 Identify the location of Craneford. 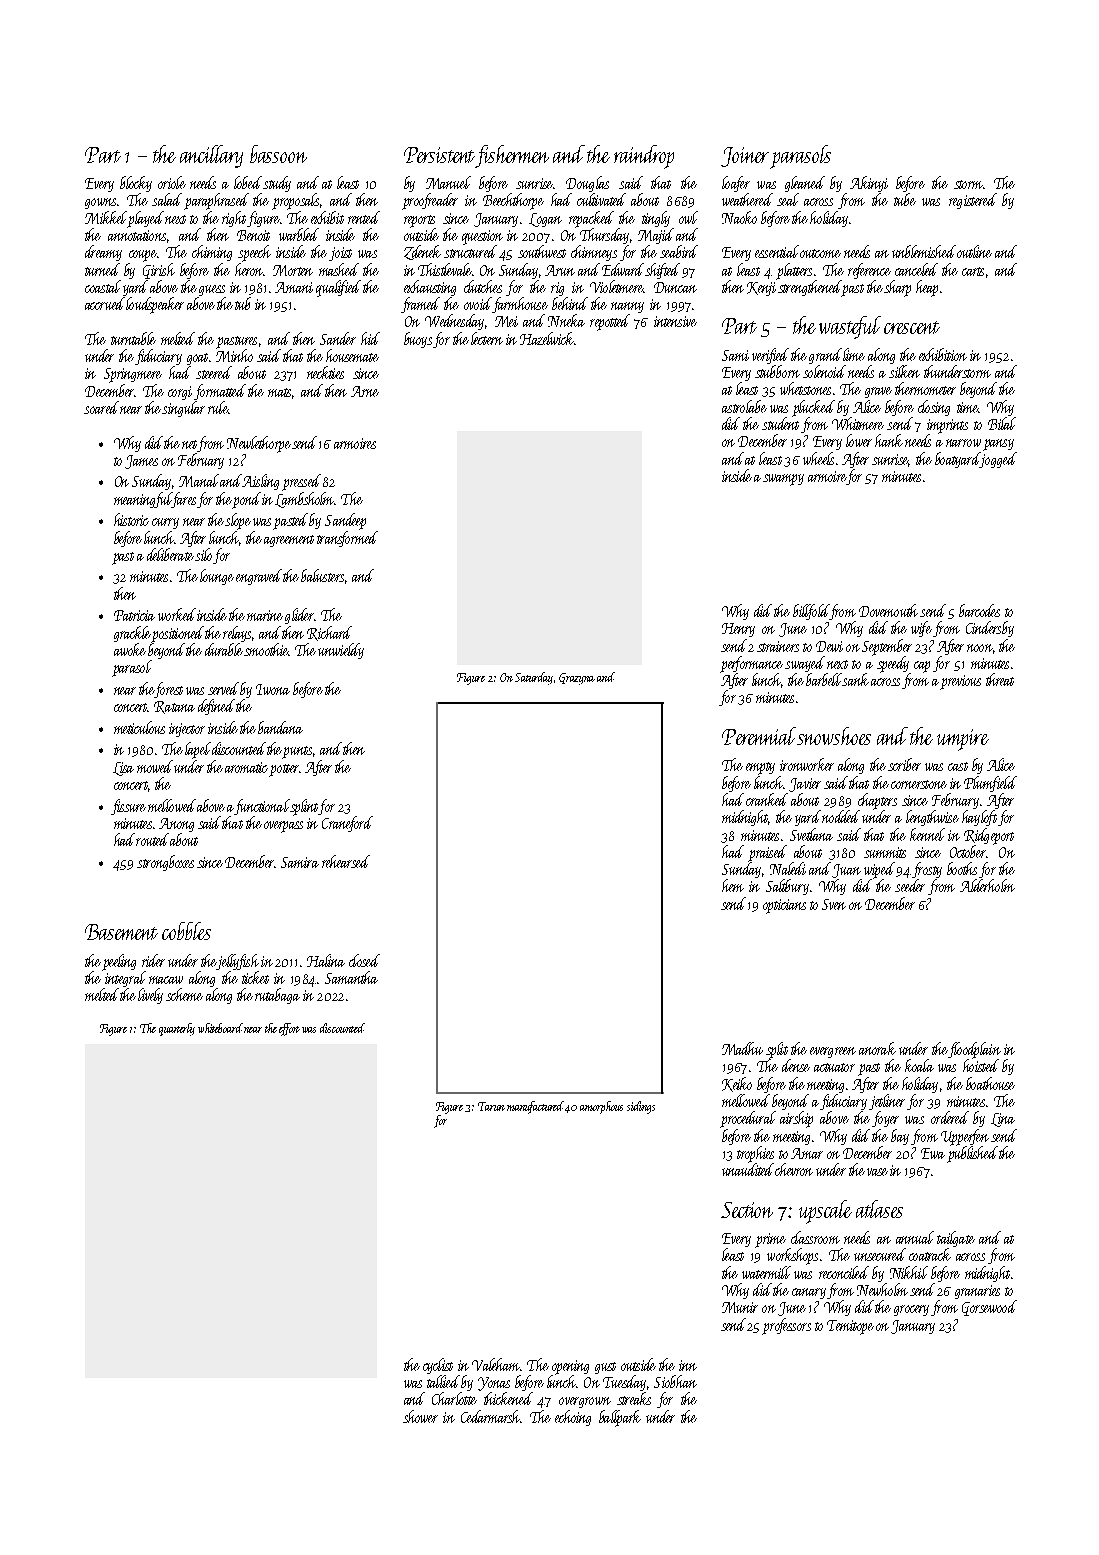
(347, 824).
